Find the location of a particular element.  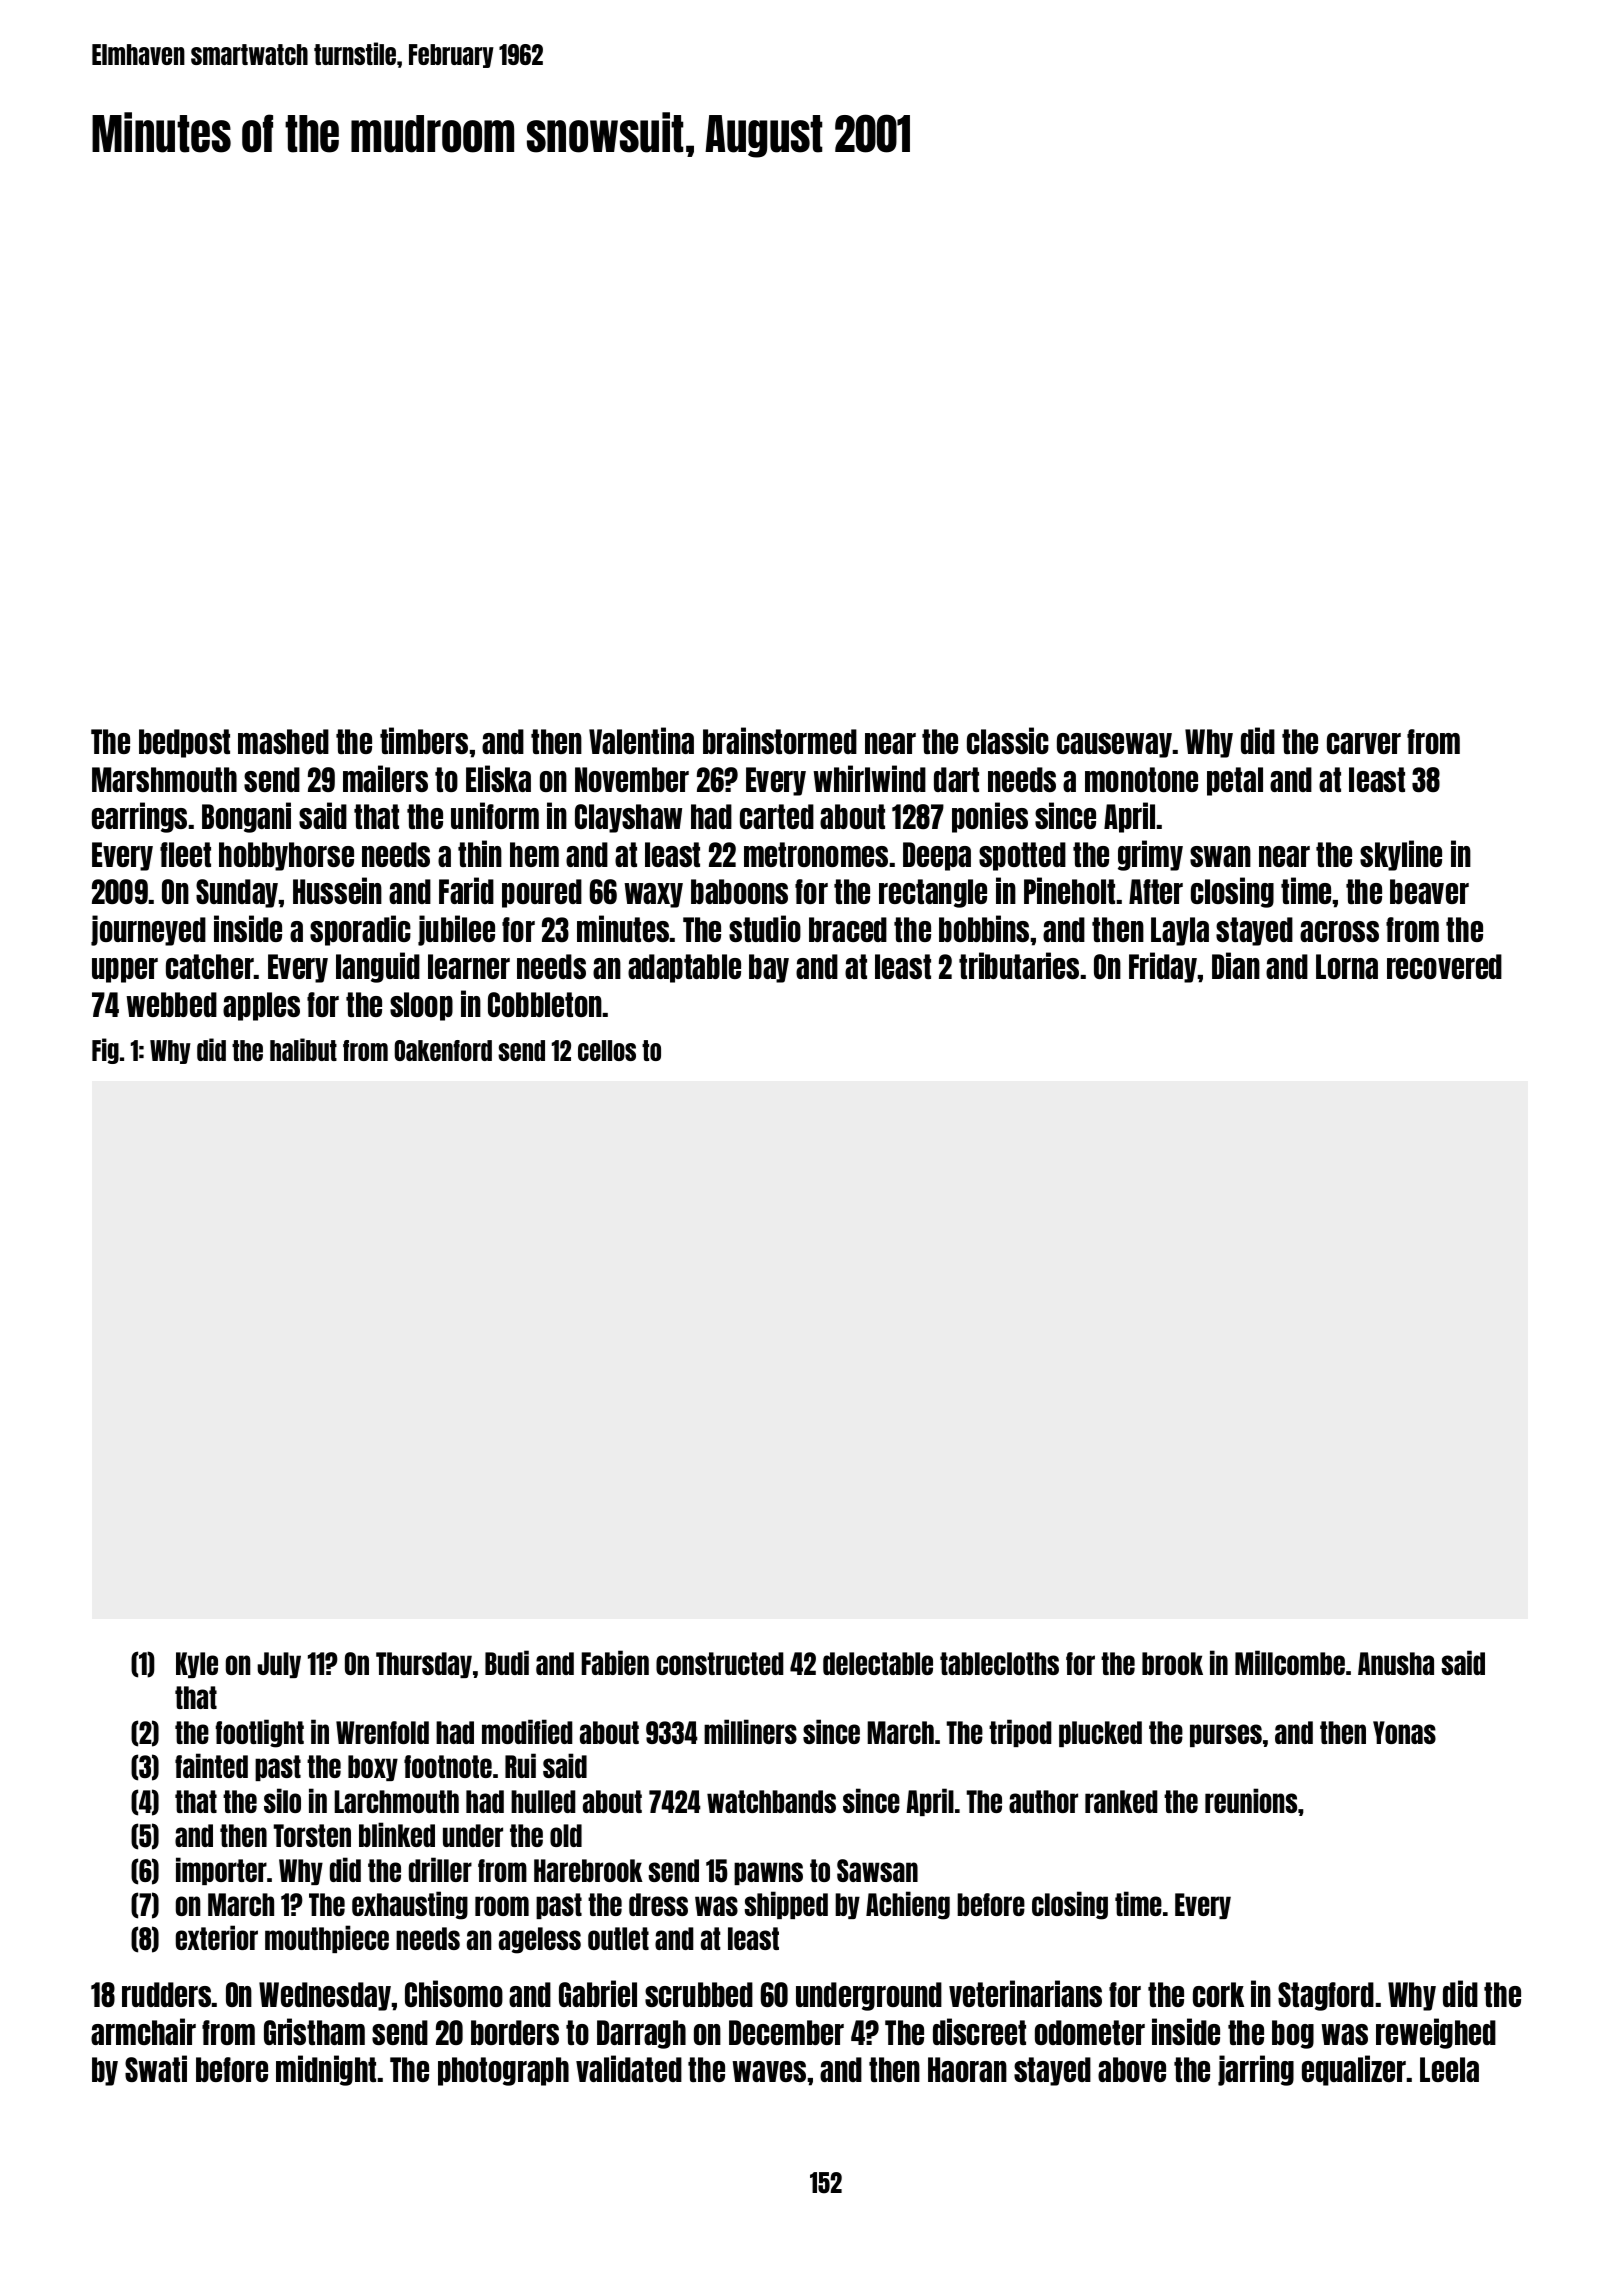

Lorna is located at coordinates (1347, 966).
